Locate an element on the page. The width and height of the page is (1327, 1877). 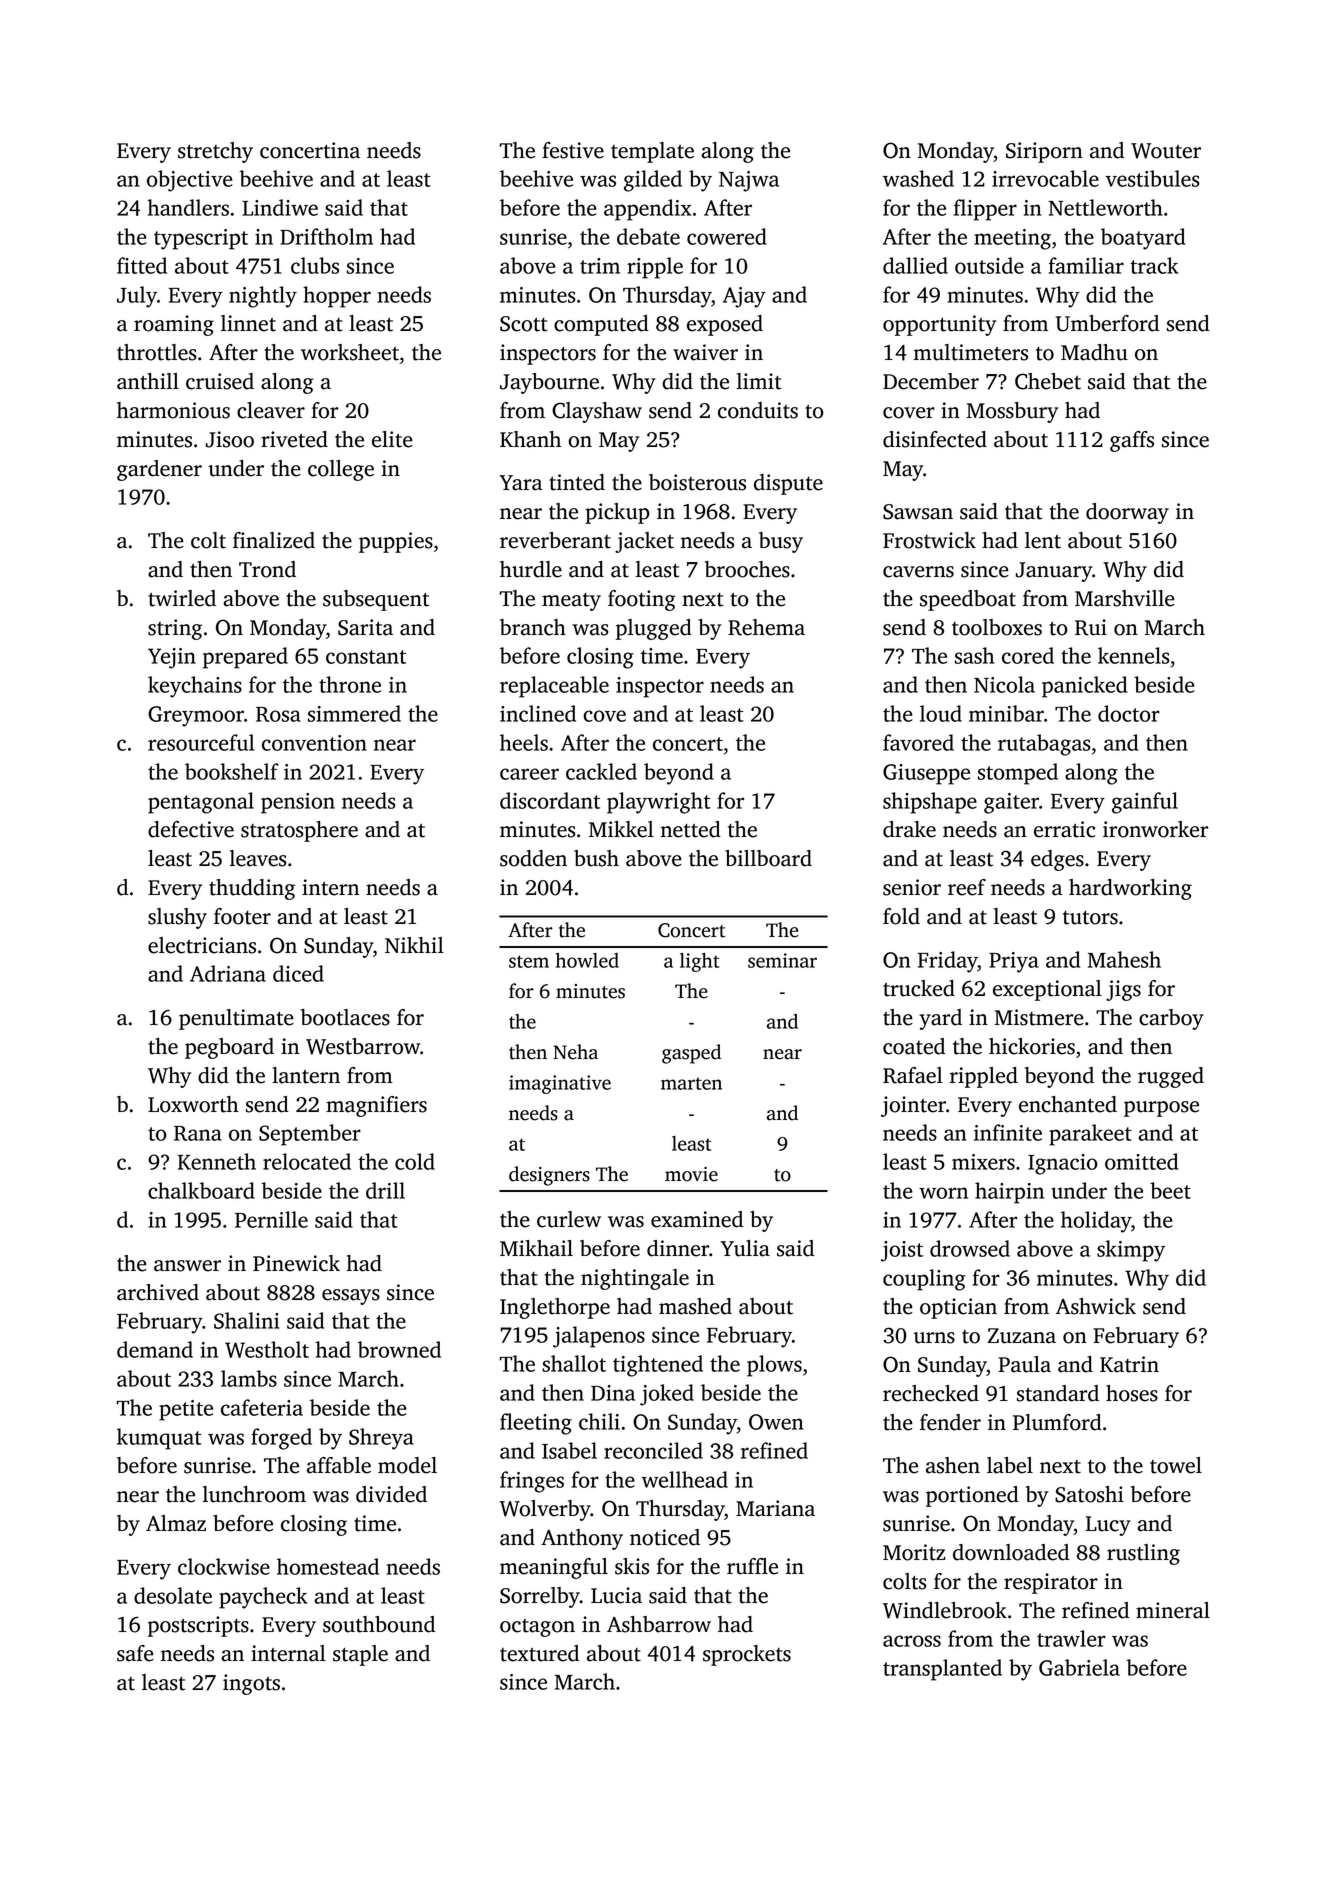
inclined is located at coordinates (538, 713).
